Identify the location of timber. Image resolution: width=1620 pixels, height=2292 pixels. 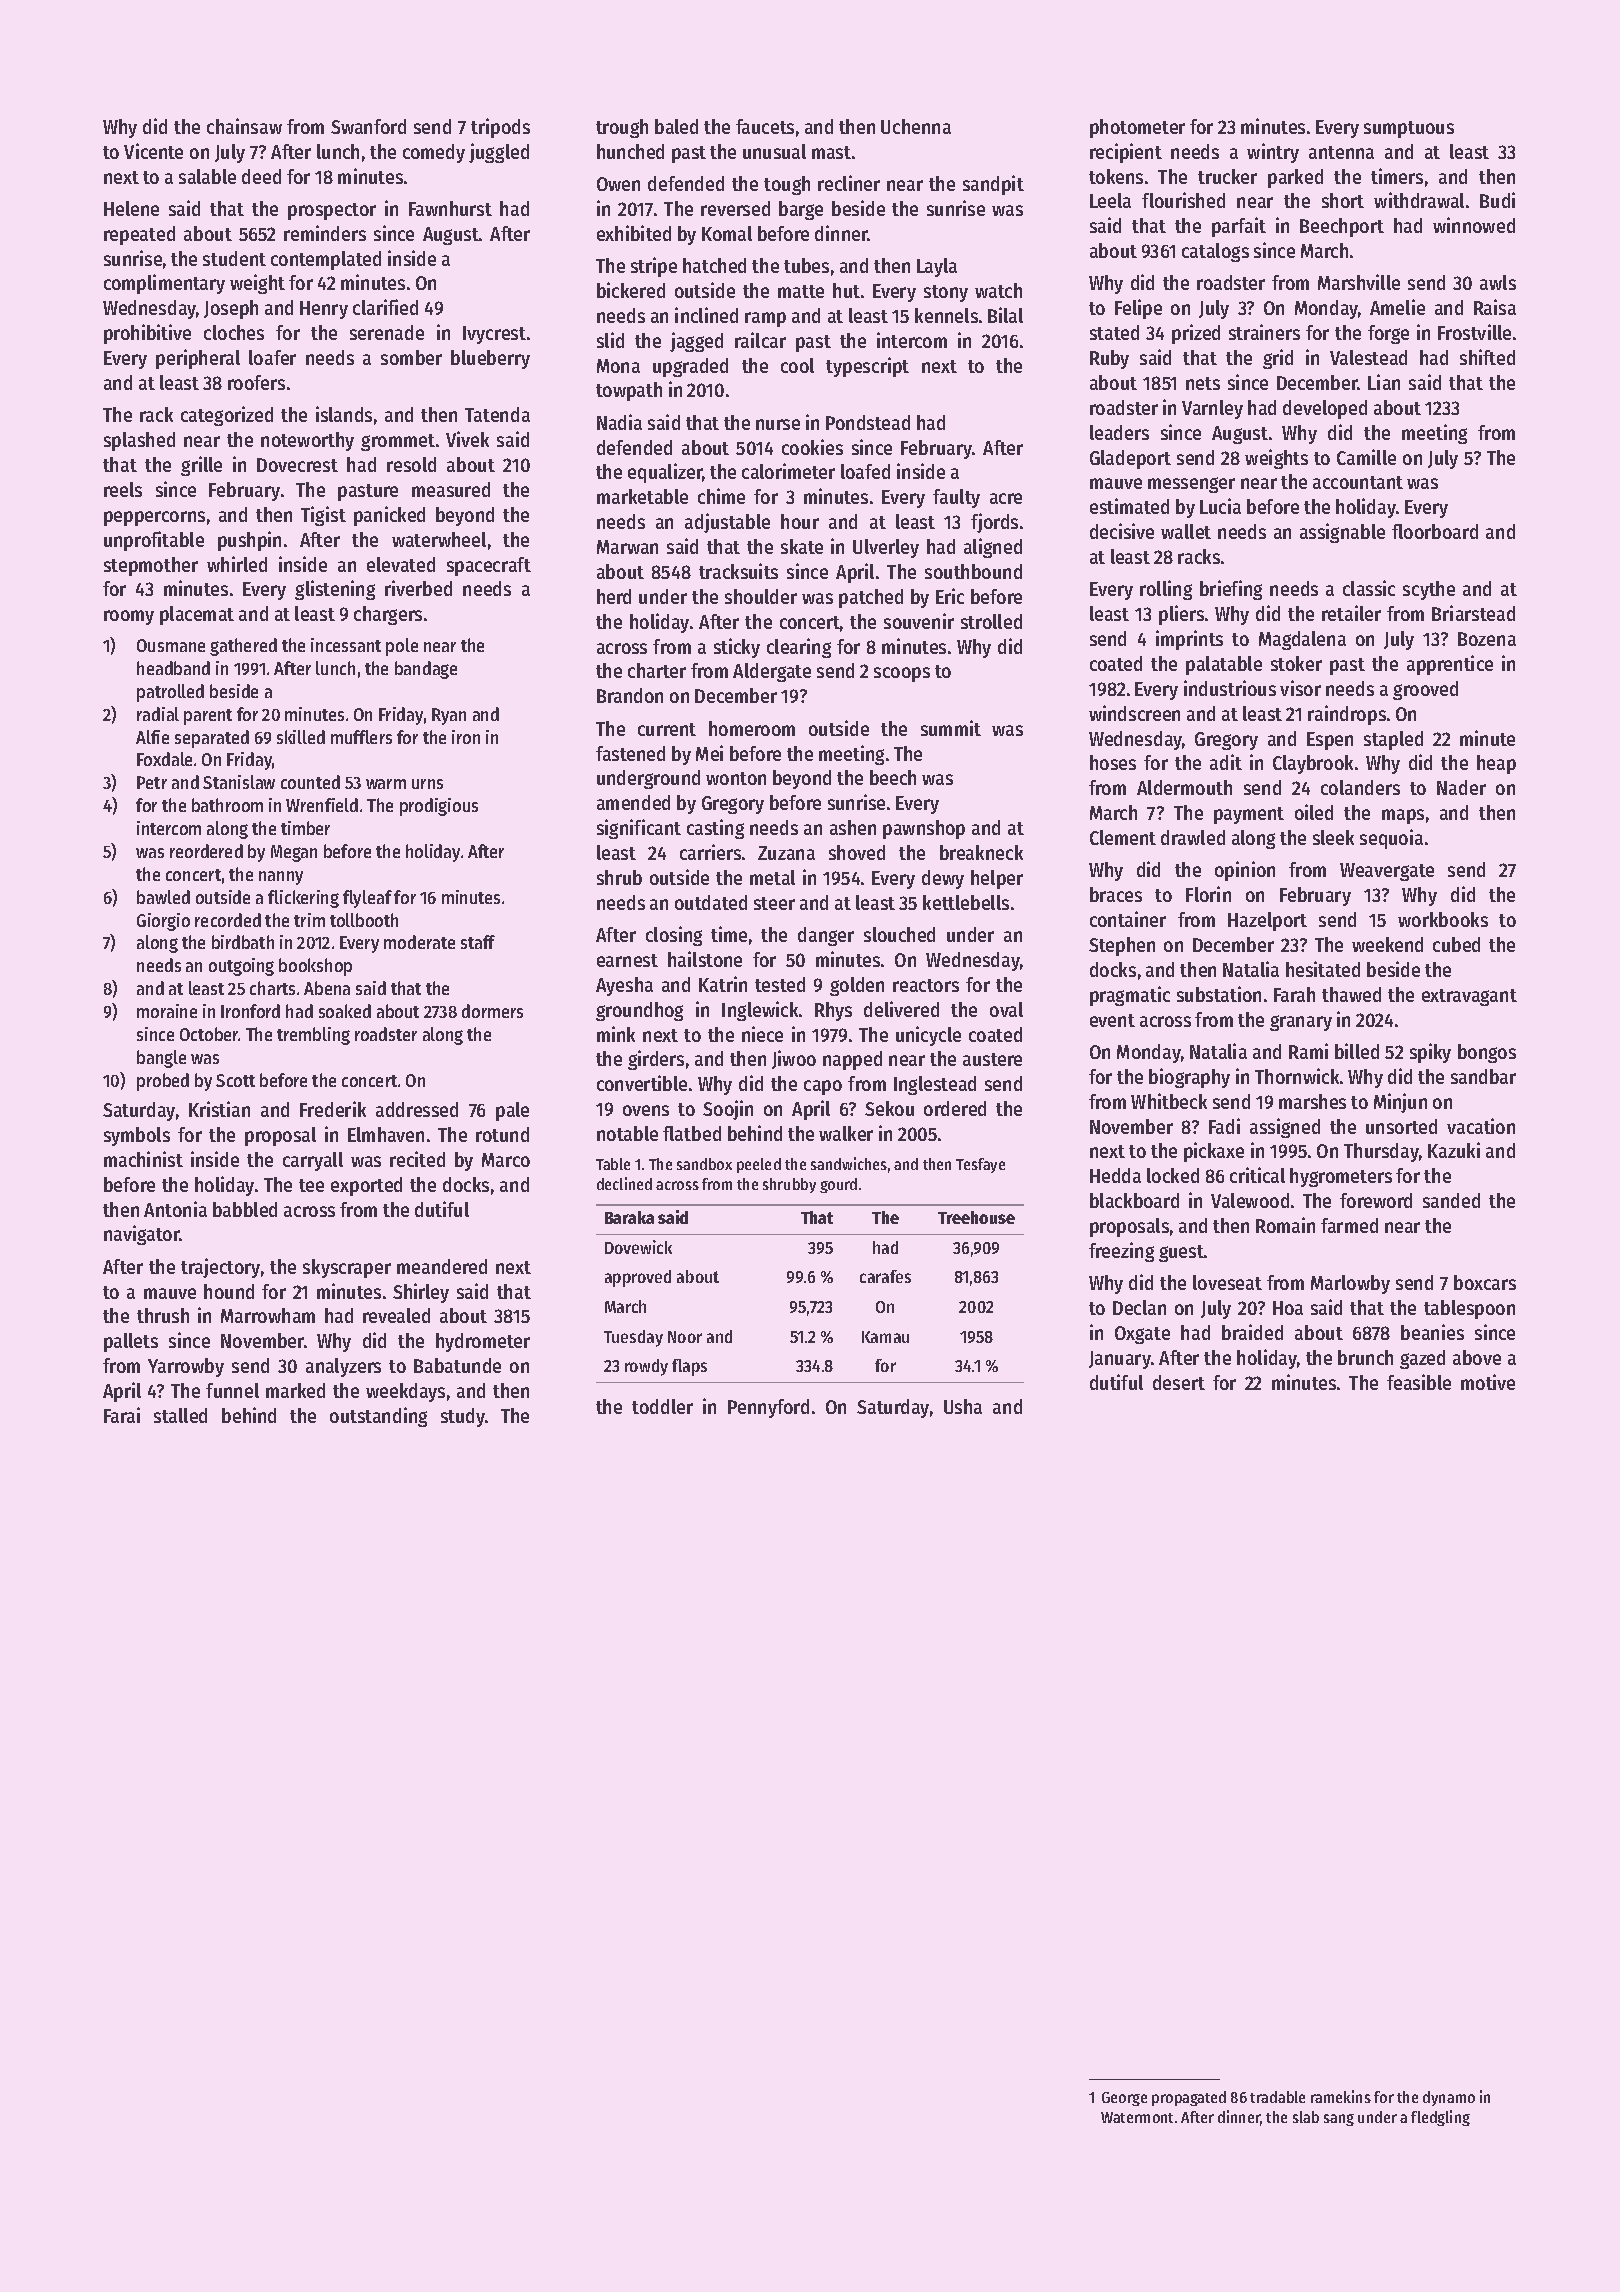
(305, 828).
